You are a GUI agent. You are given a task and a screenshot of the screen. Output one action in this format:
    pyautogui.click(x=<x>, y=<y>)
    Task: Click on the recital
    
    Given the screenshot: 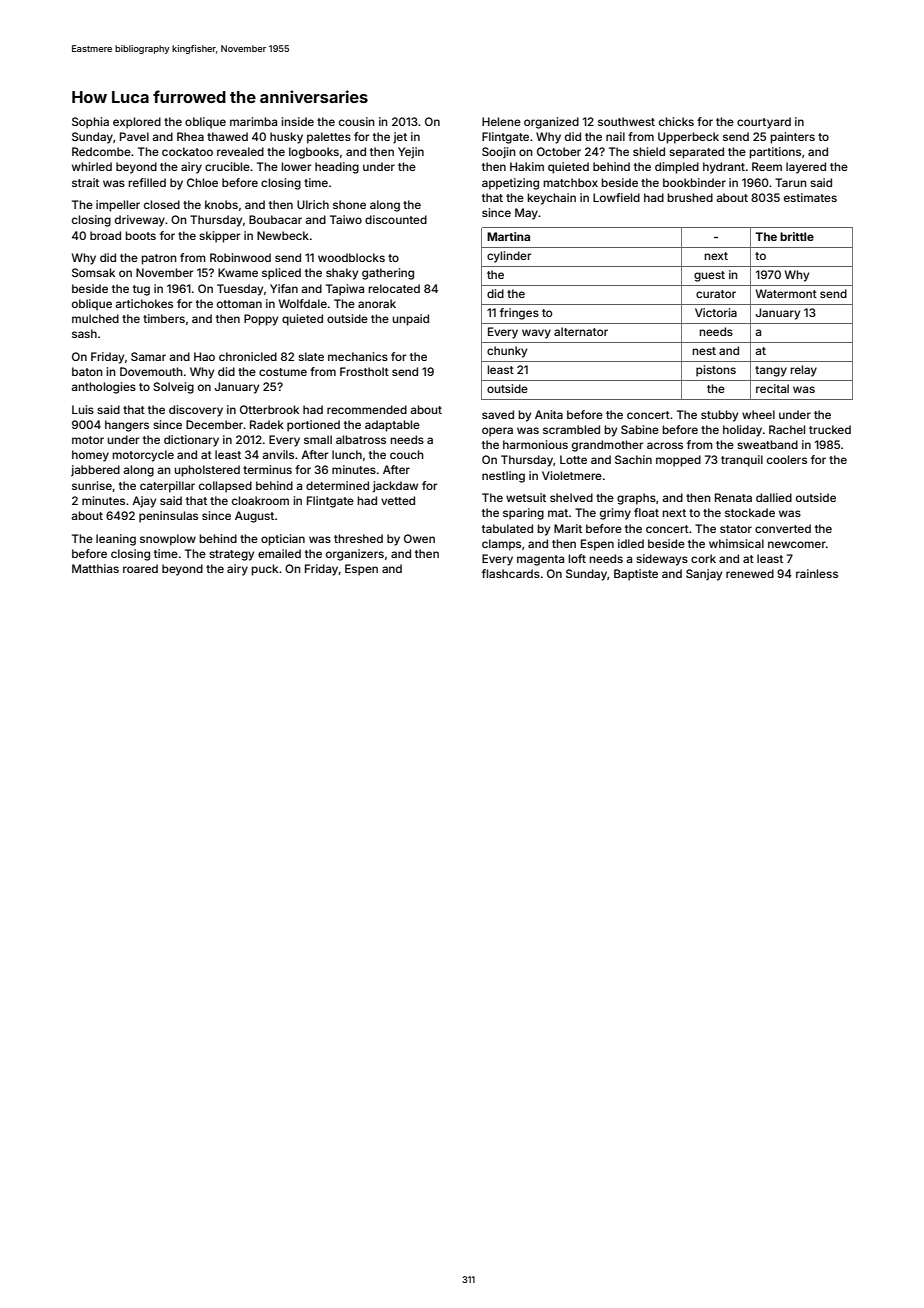 What is the action you would take?
    pyautogui.click(x=772, y=388)
